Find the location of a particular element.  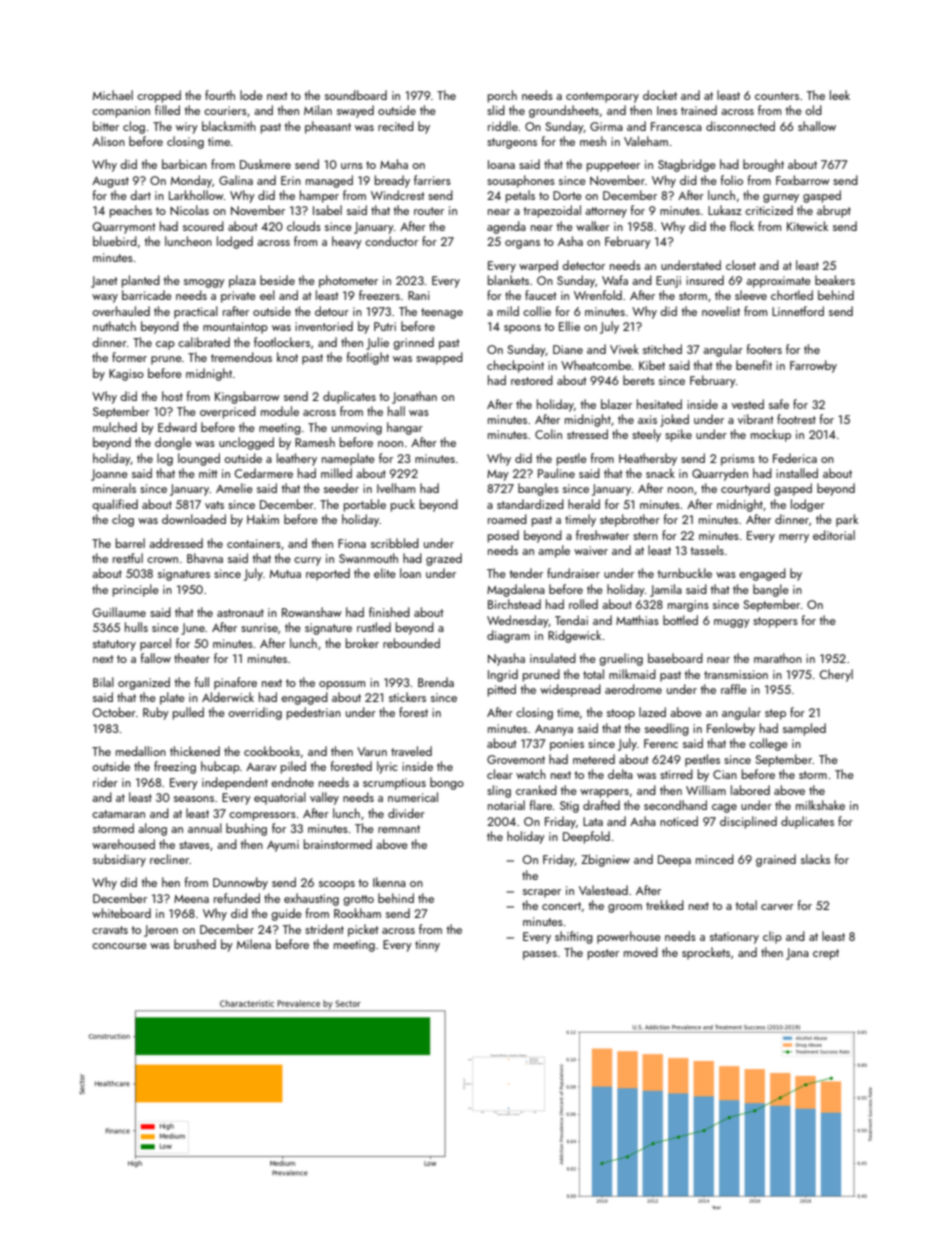

bready is located at coordinates (392, 181).
